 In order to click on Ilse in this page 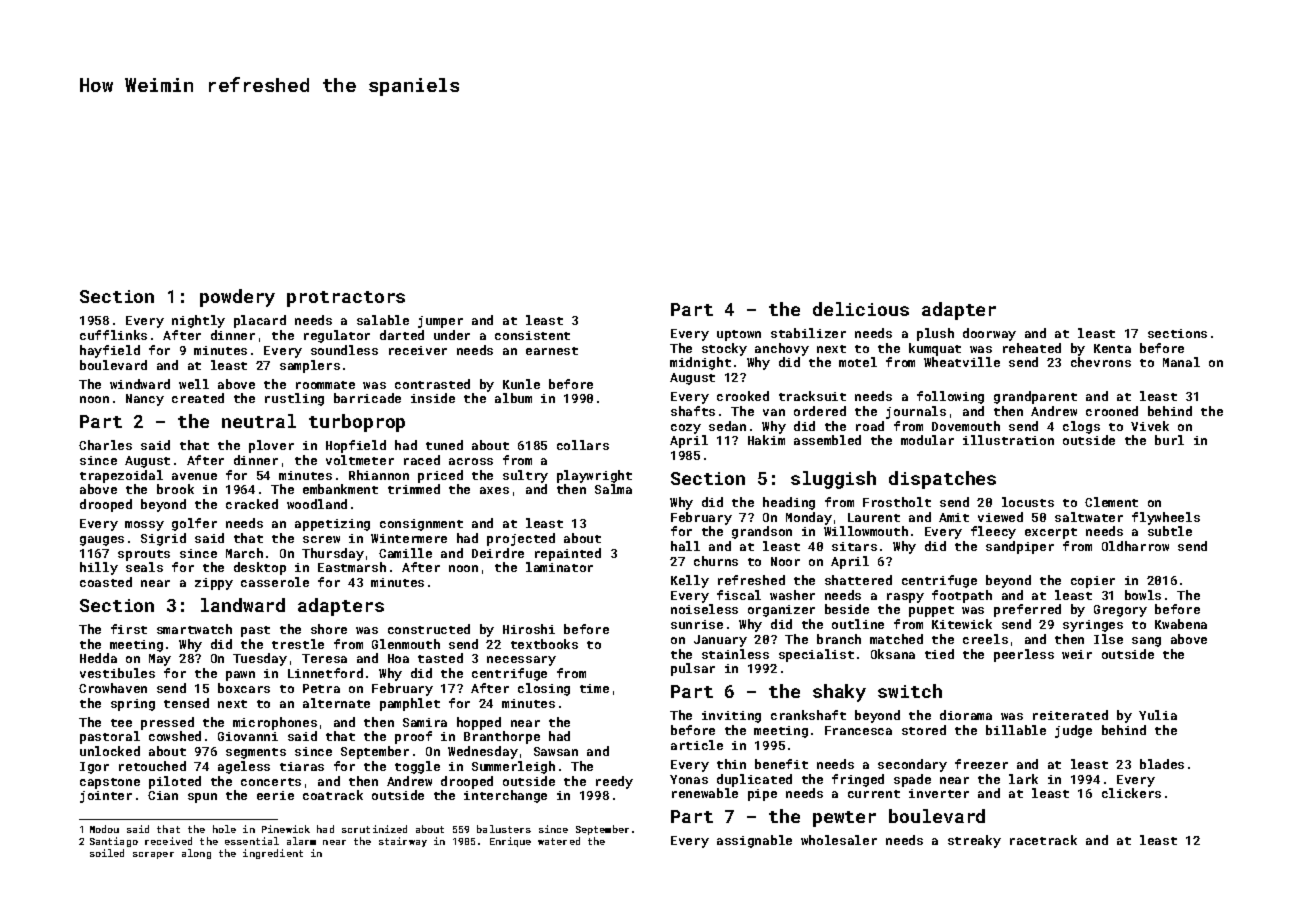, I will do `click(1108, 639)`.
